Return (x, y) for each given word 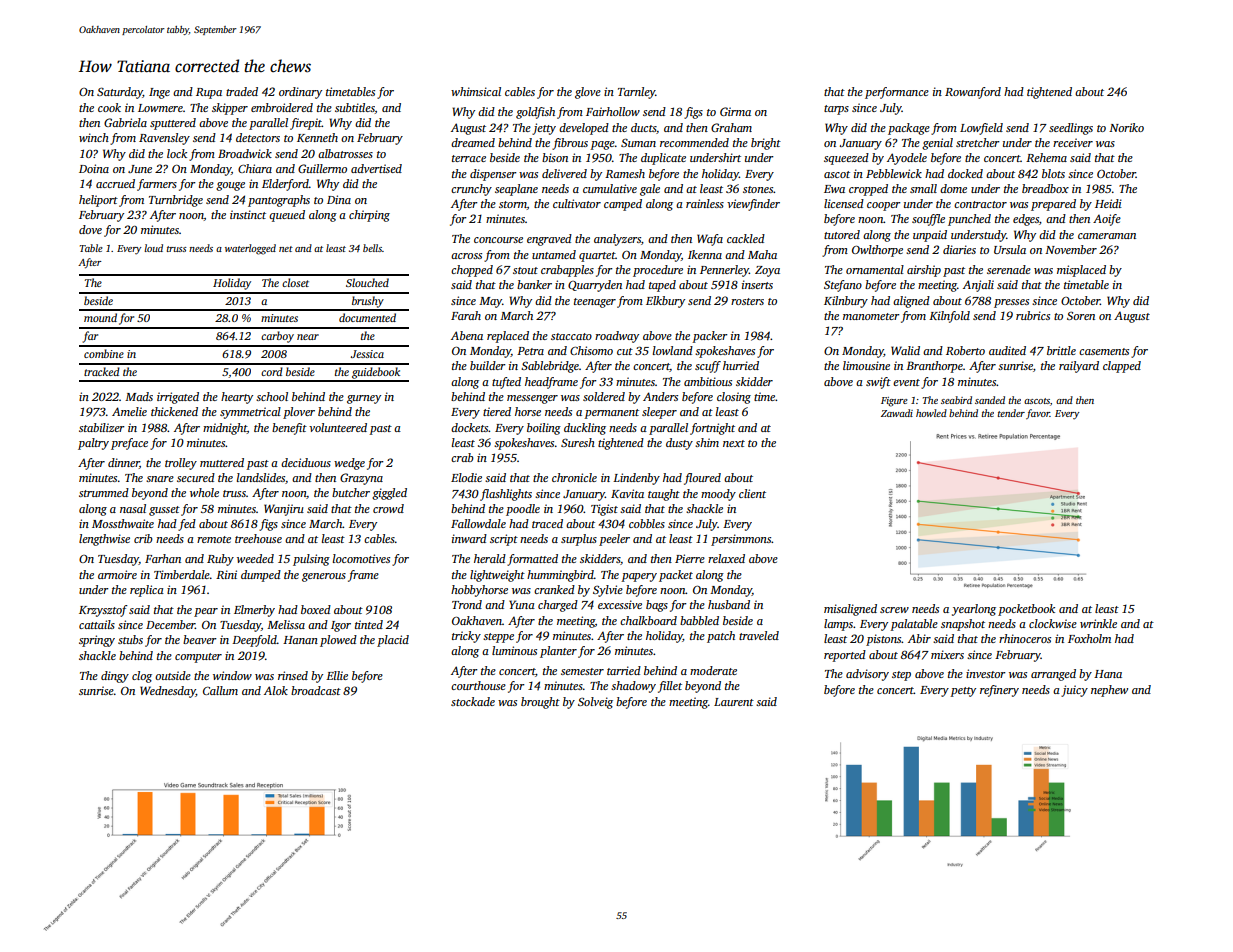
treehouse (258, 538)
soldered (604, 396)
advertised (376, 168)
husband (729, 604)
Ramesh (625, 173)
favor (1038, 414)
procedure (658, 271)
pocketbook (1026, 610)
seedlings (1071, 129)
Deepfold (254, 641)
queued (287, 216)
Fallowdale (478, 523)
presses (1011, 303)
